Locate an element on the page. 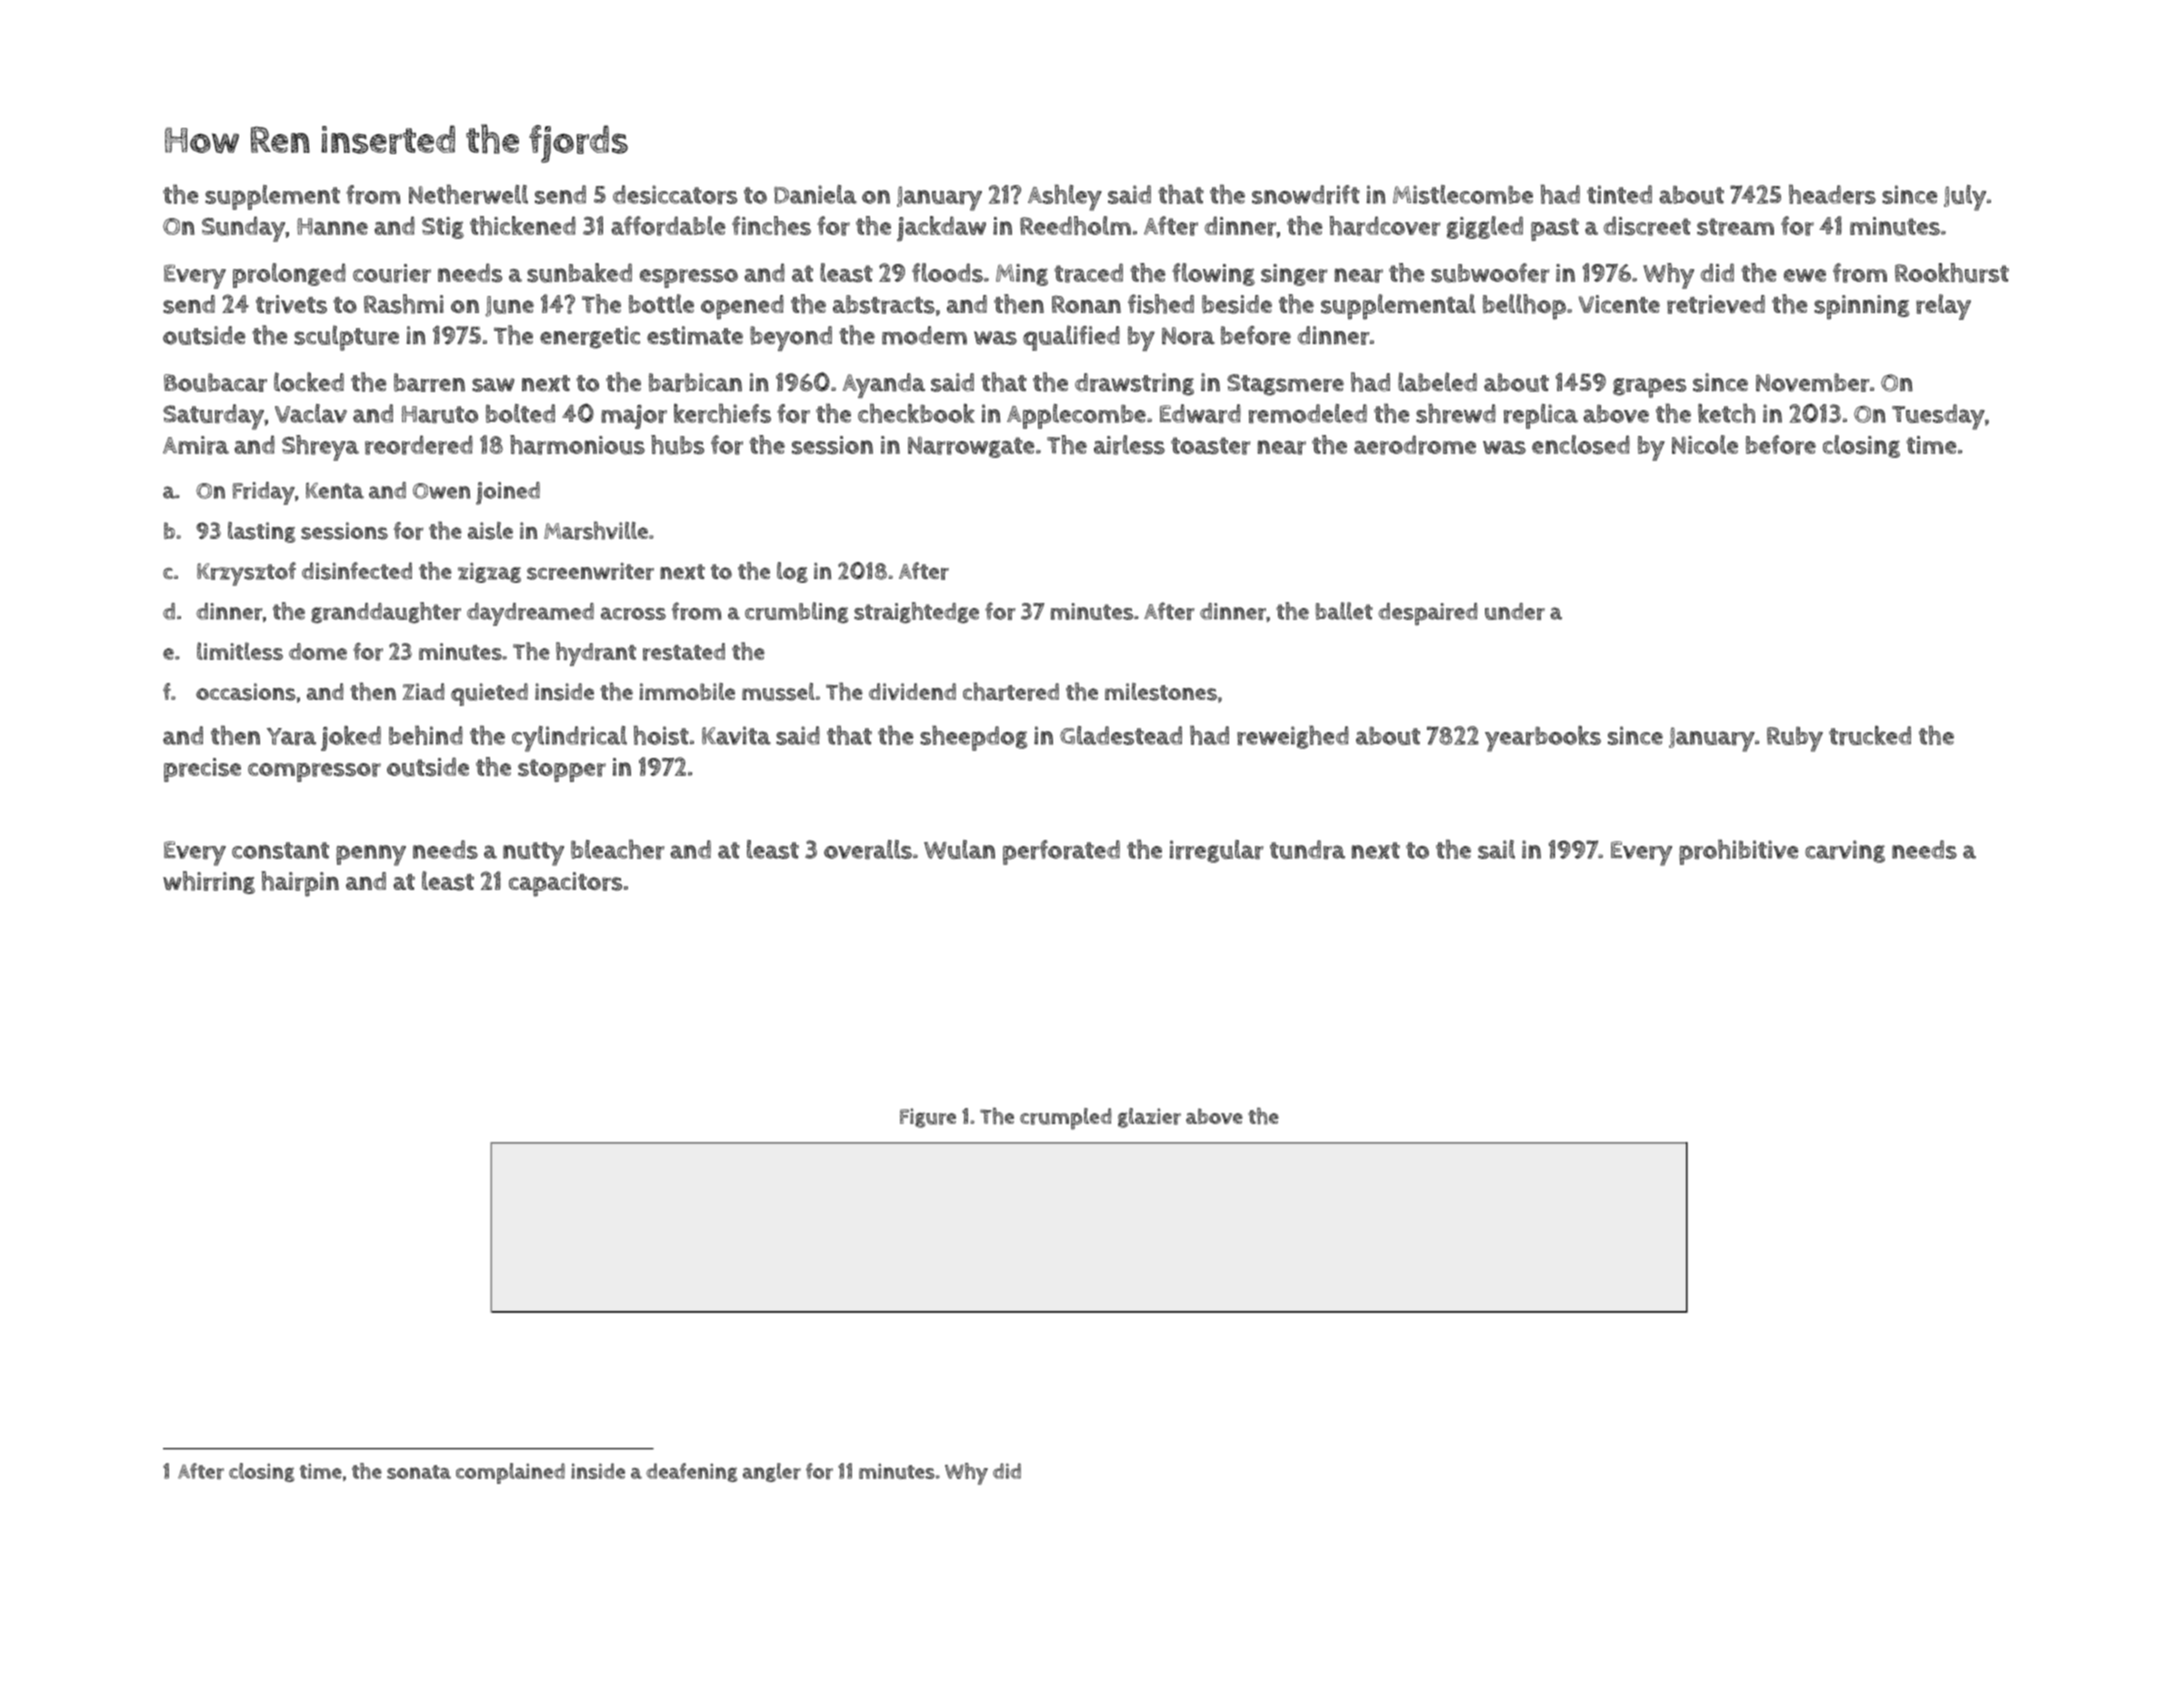  sail is located at coordinates (1496, 849).
